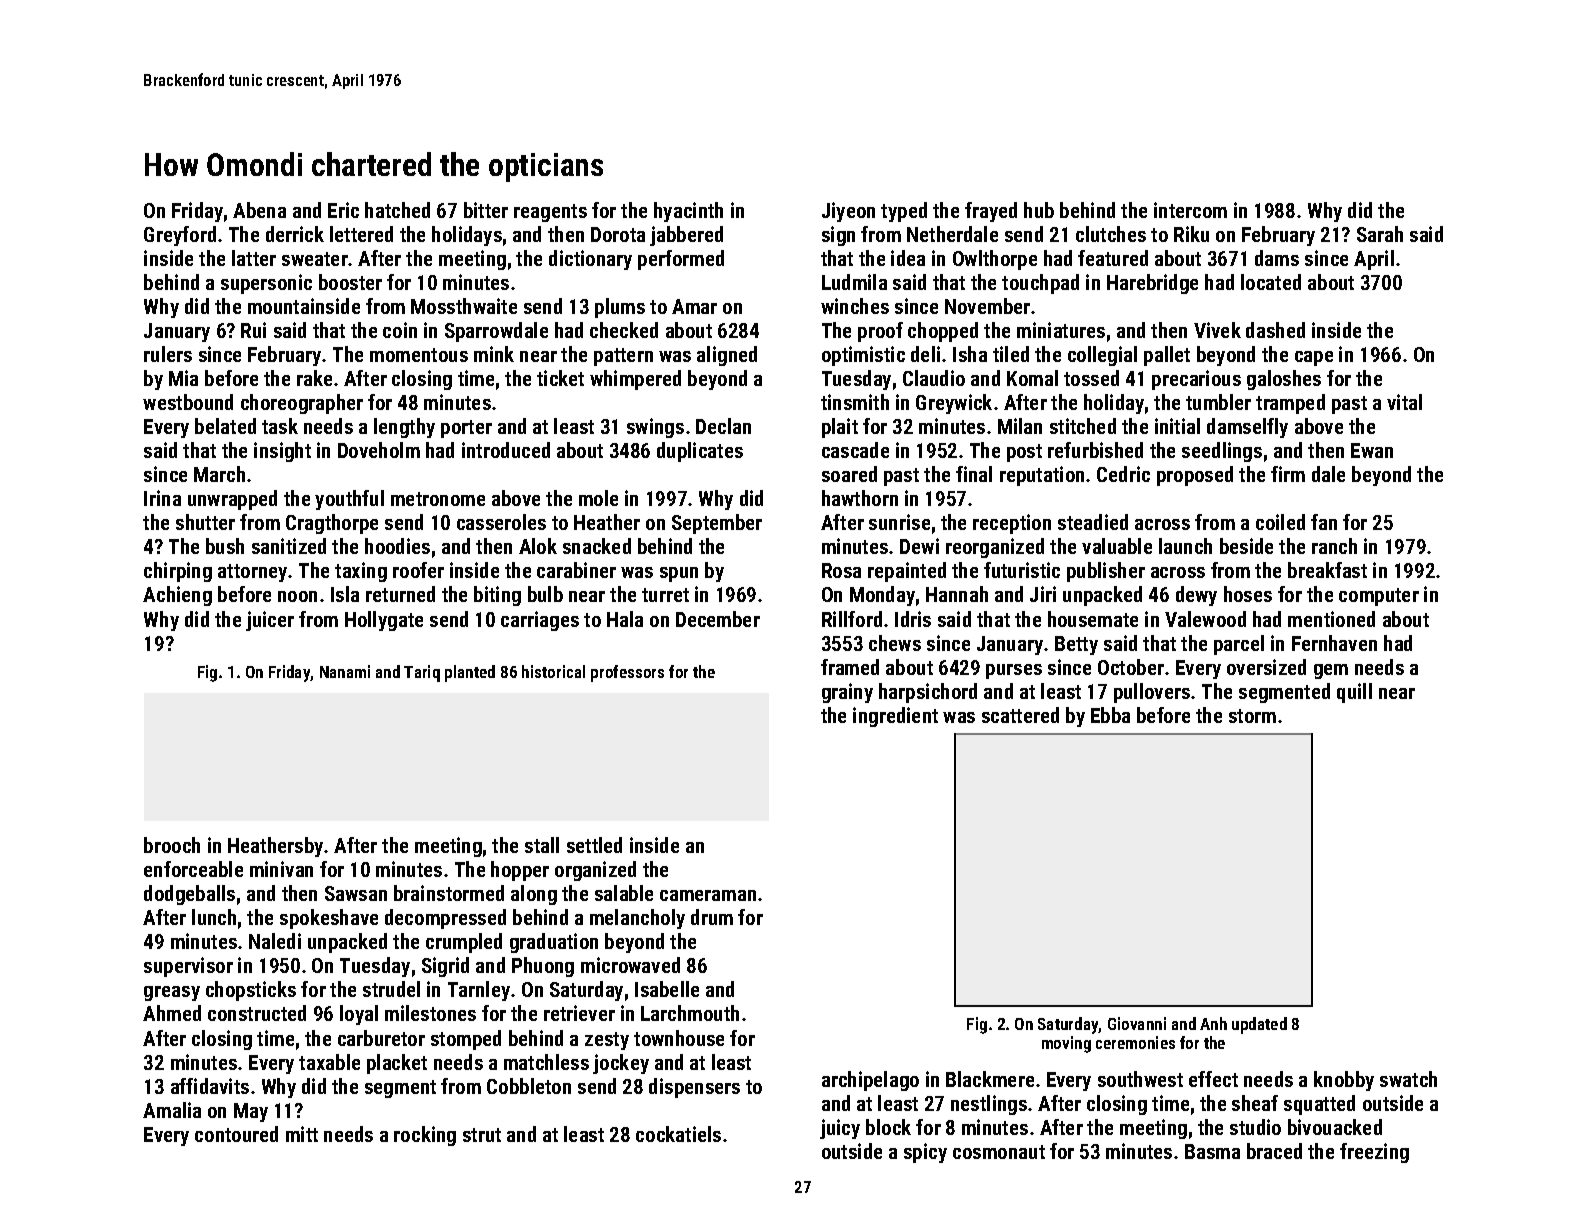  Describe the element at coordinates (1380, 234) in the screenshot. I see `Sarah` at that location.
